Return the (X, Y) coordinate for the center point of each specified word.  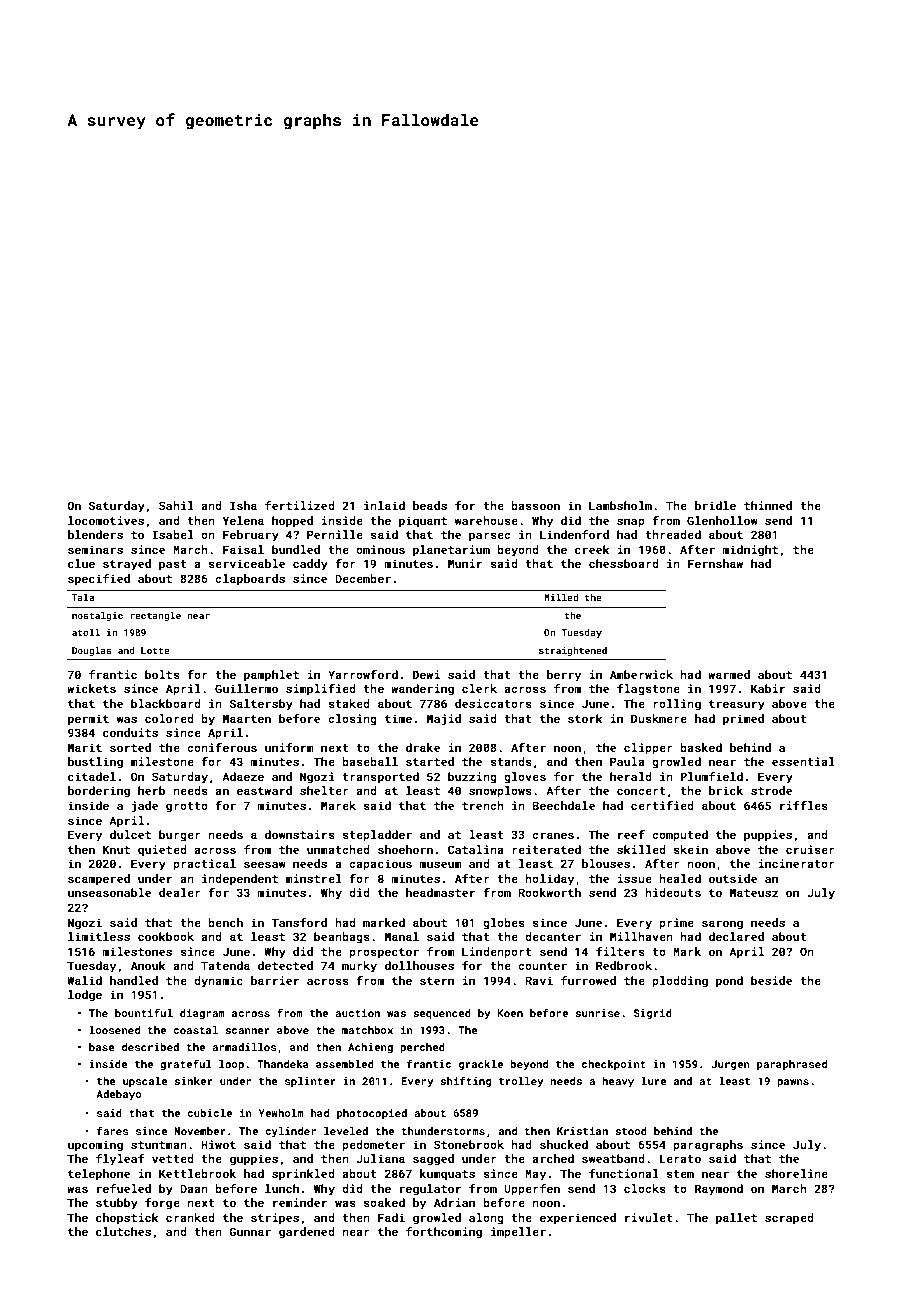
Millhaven (641, 936)
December (363, 578)
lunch (282, 1188)
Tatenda (225, 965)
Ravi (539, 980)
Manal (402, 936)
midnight (750, 551)
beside (771, 980)
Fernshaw (715, 563)
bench (225, 922)
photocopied (372, 1114)
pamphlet (271, 676)
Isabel (173, 534)
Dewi (426, 674)
